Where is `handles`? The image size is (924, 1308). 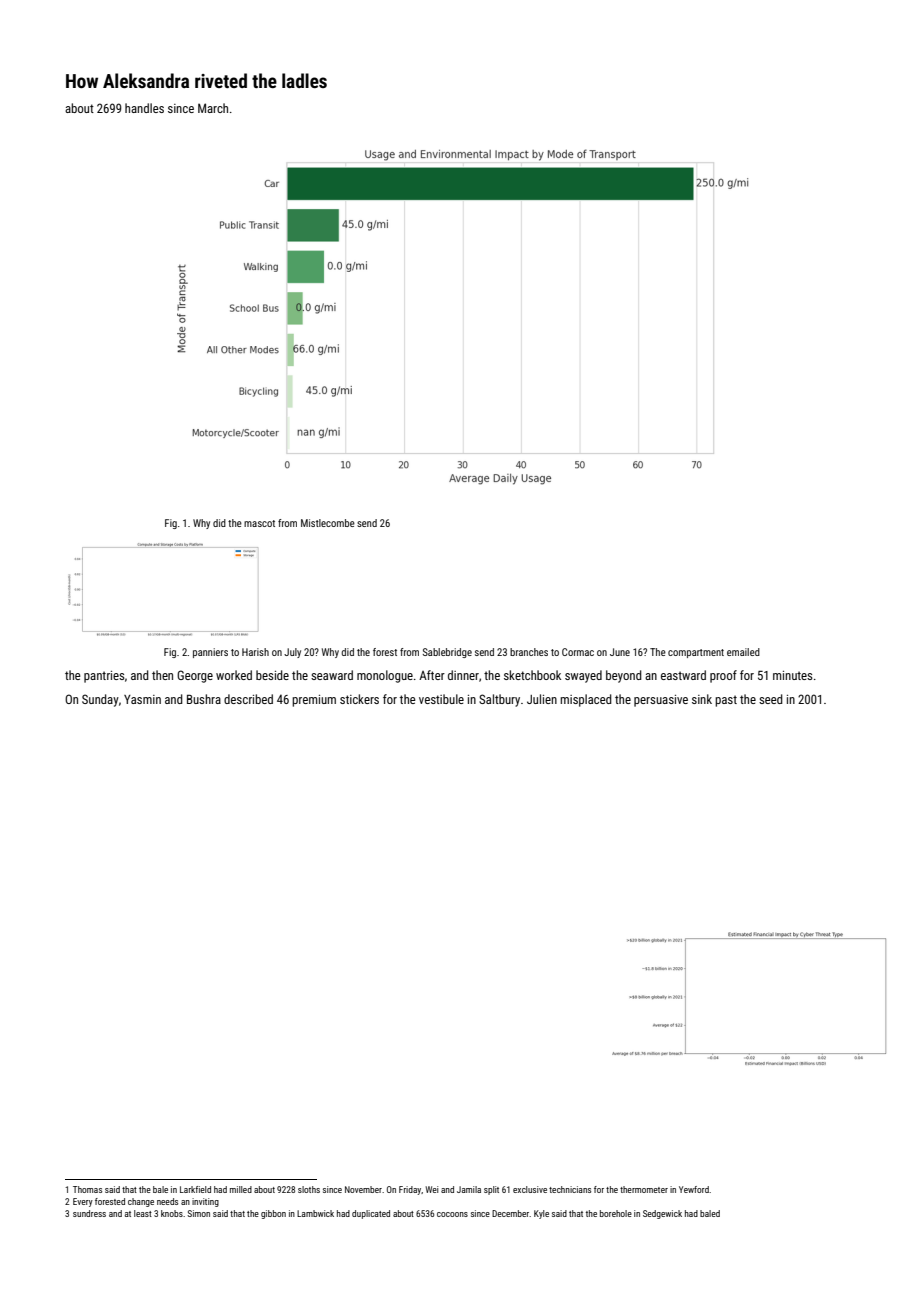 handles is located at coordinates (144, 108).
